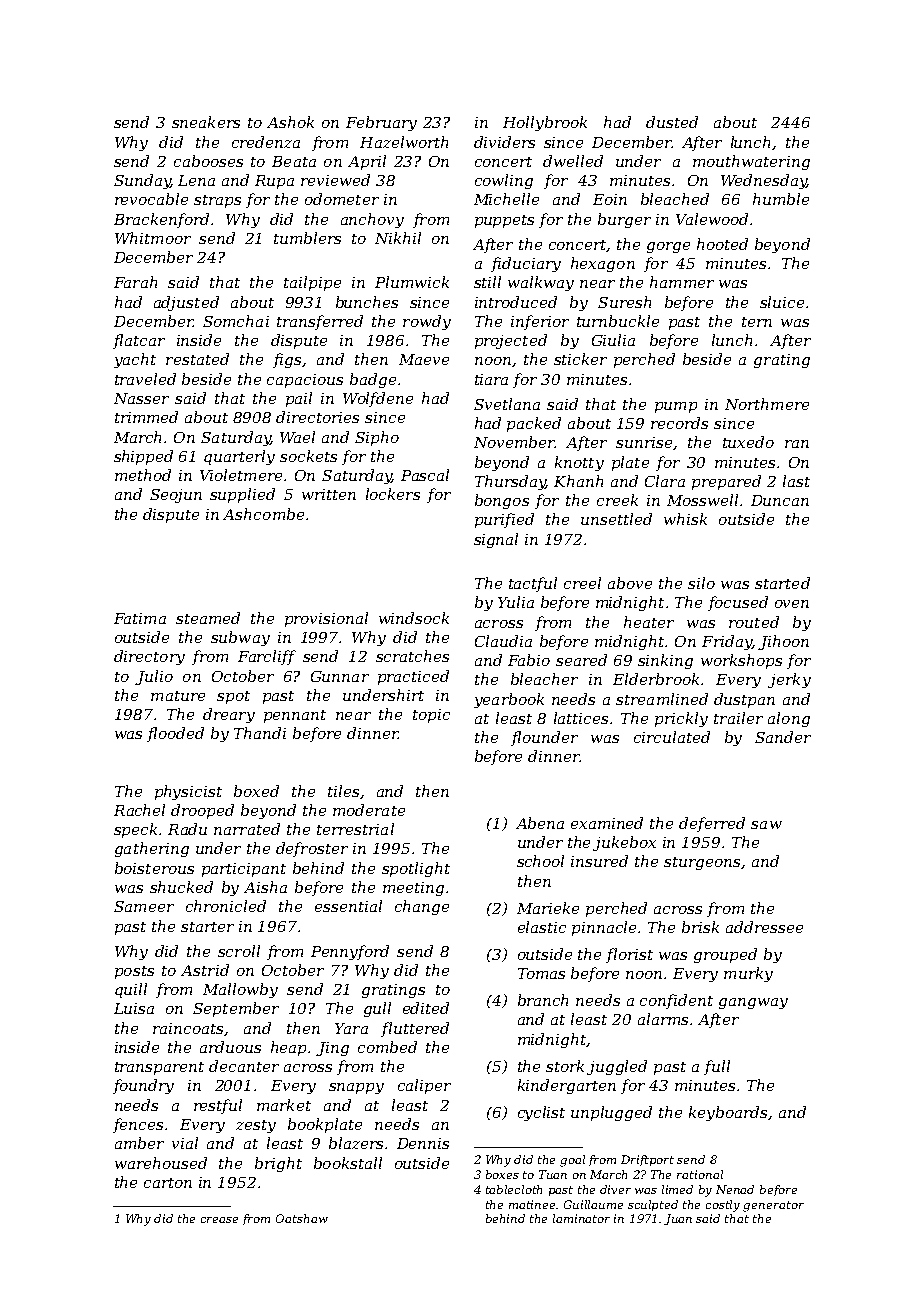 Image resolution: width=924 pixels, height=1314 pixels. Describe the element at coordinates (373, 380) in the screenshot. I see `badge` at that location.
